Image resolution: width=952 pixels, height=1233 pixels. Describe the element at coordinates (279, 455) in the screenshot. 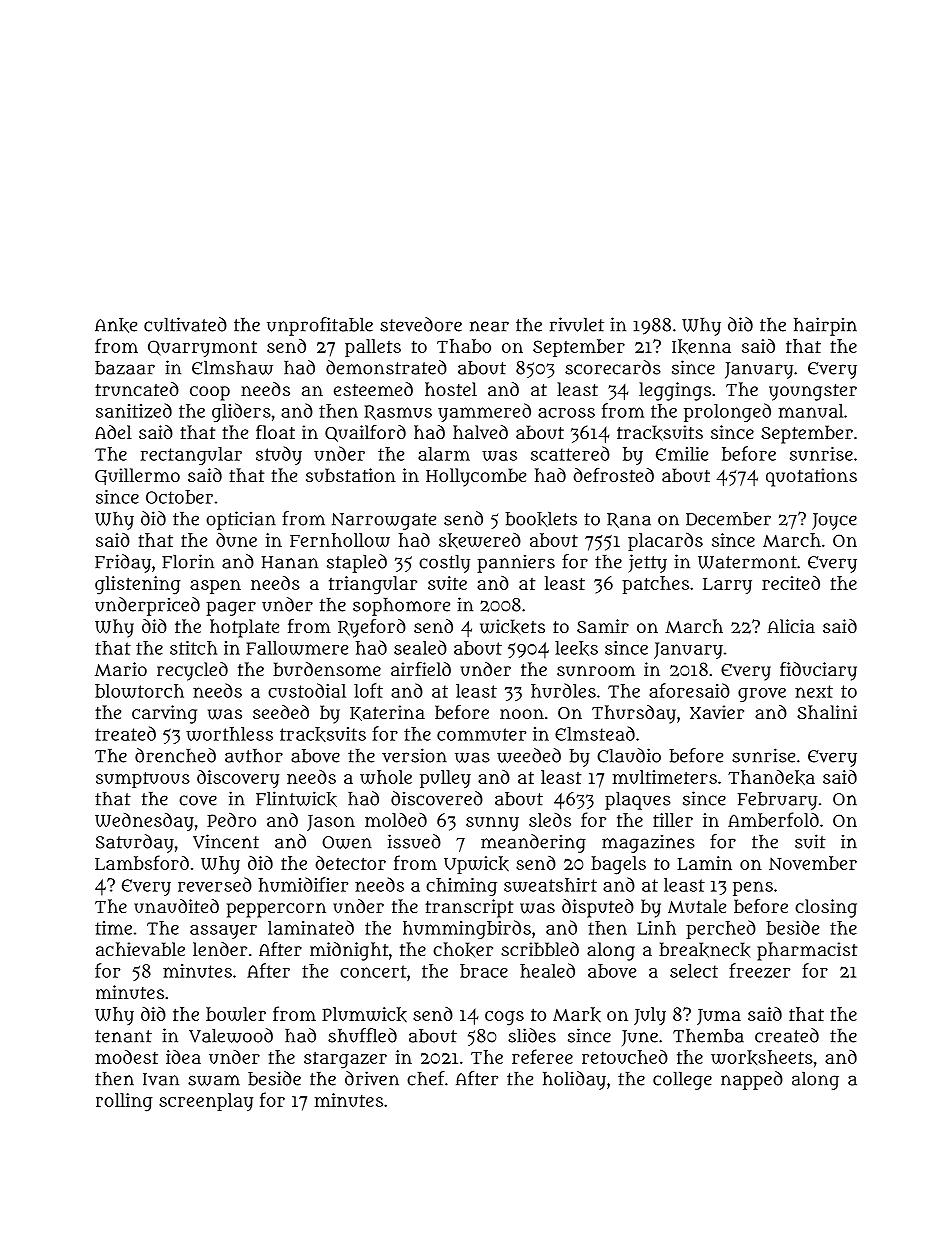

I see `study` at that location.
